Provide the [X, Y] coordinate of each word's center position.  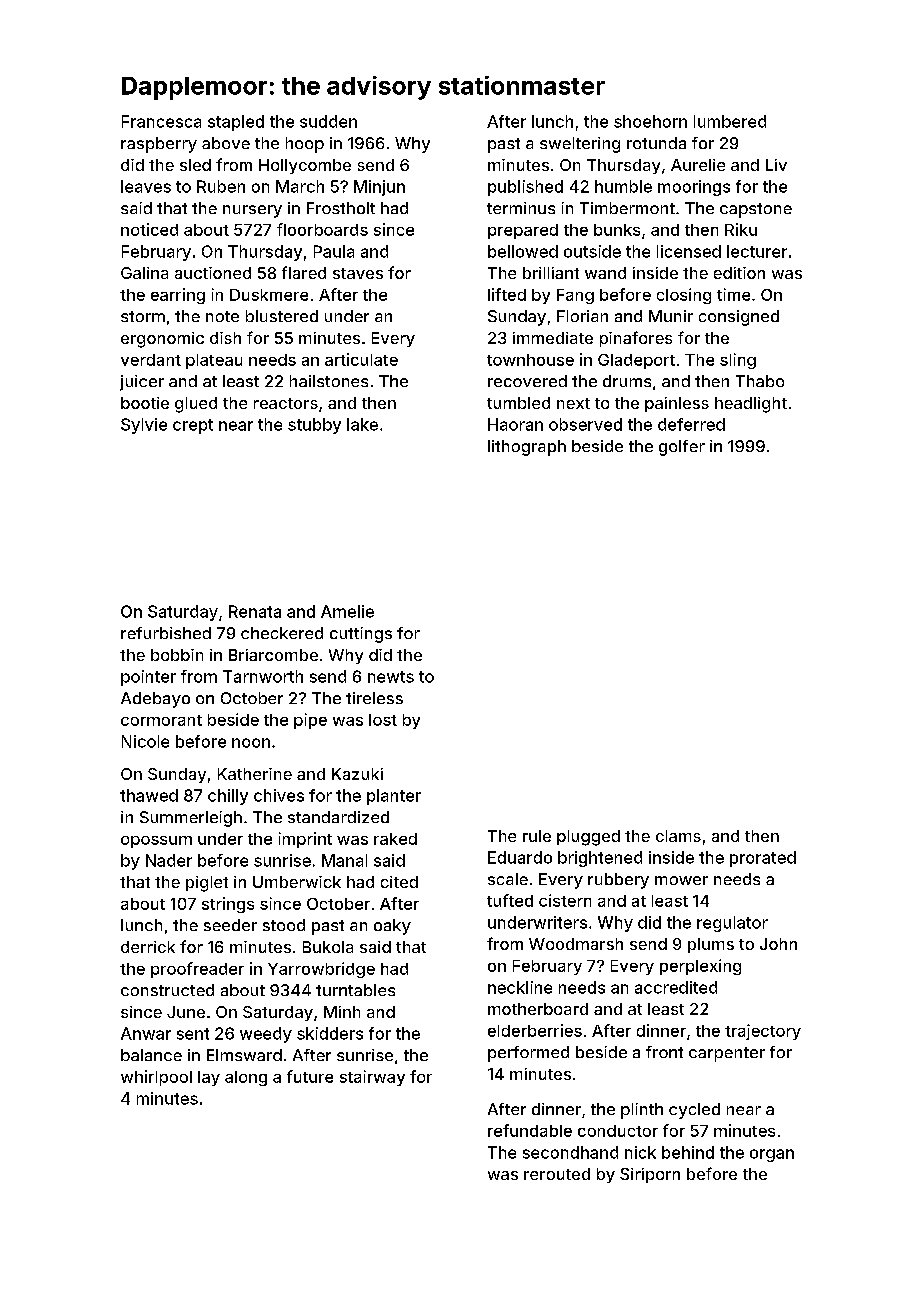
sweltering [580, 145]
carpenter [727, 1054]
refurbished [166, 633]
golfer [682, 448]
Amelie [347, 611]
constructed [167, 990]
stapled [236, 123]
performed [528, 1054]
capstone [756, 210]
